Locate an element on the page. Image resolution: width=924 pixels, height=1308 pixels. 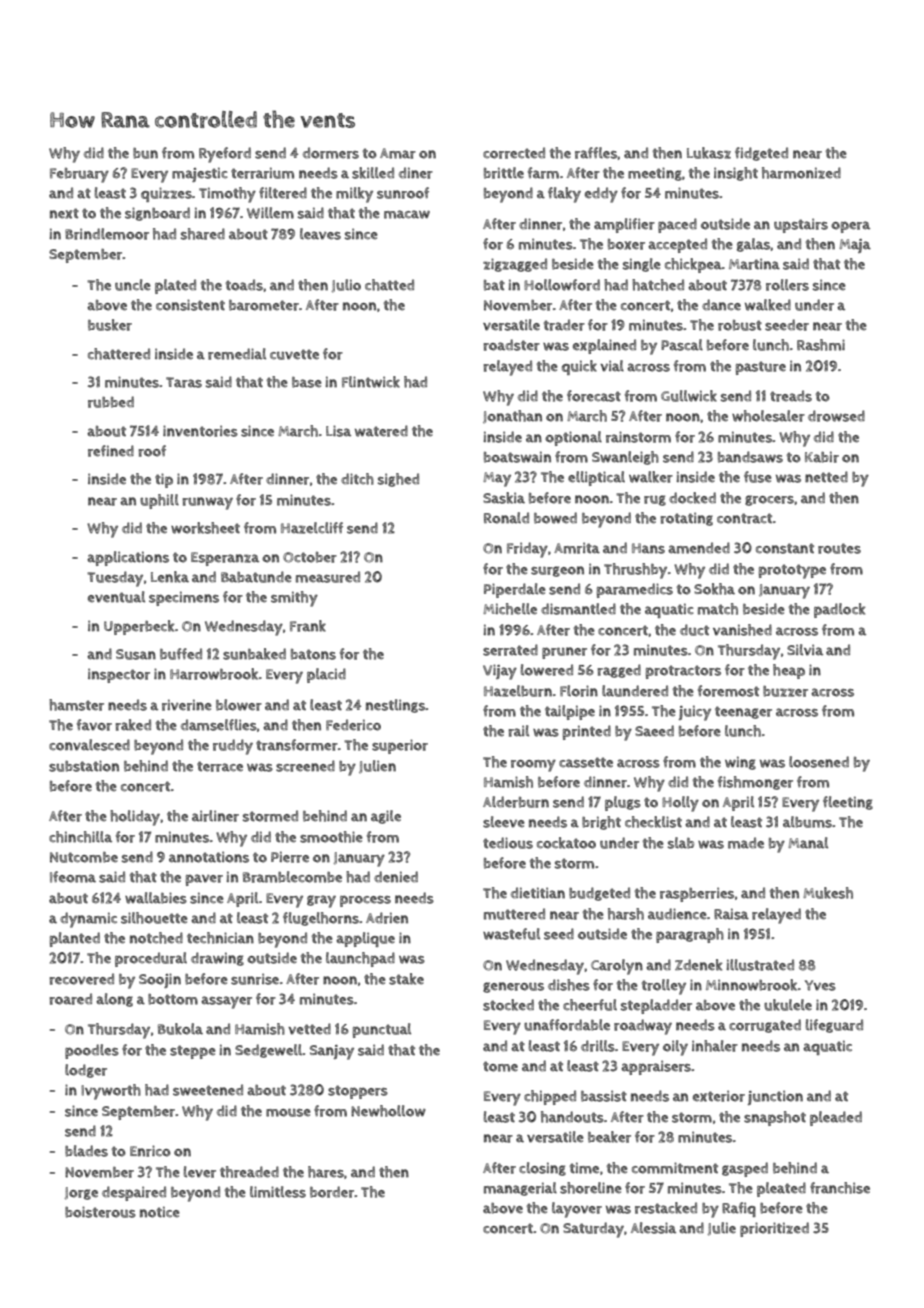
sunrise is located at coordinates (255, 979).
